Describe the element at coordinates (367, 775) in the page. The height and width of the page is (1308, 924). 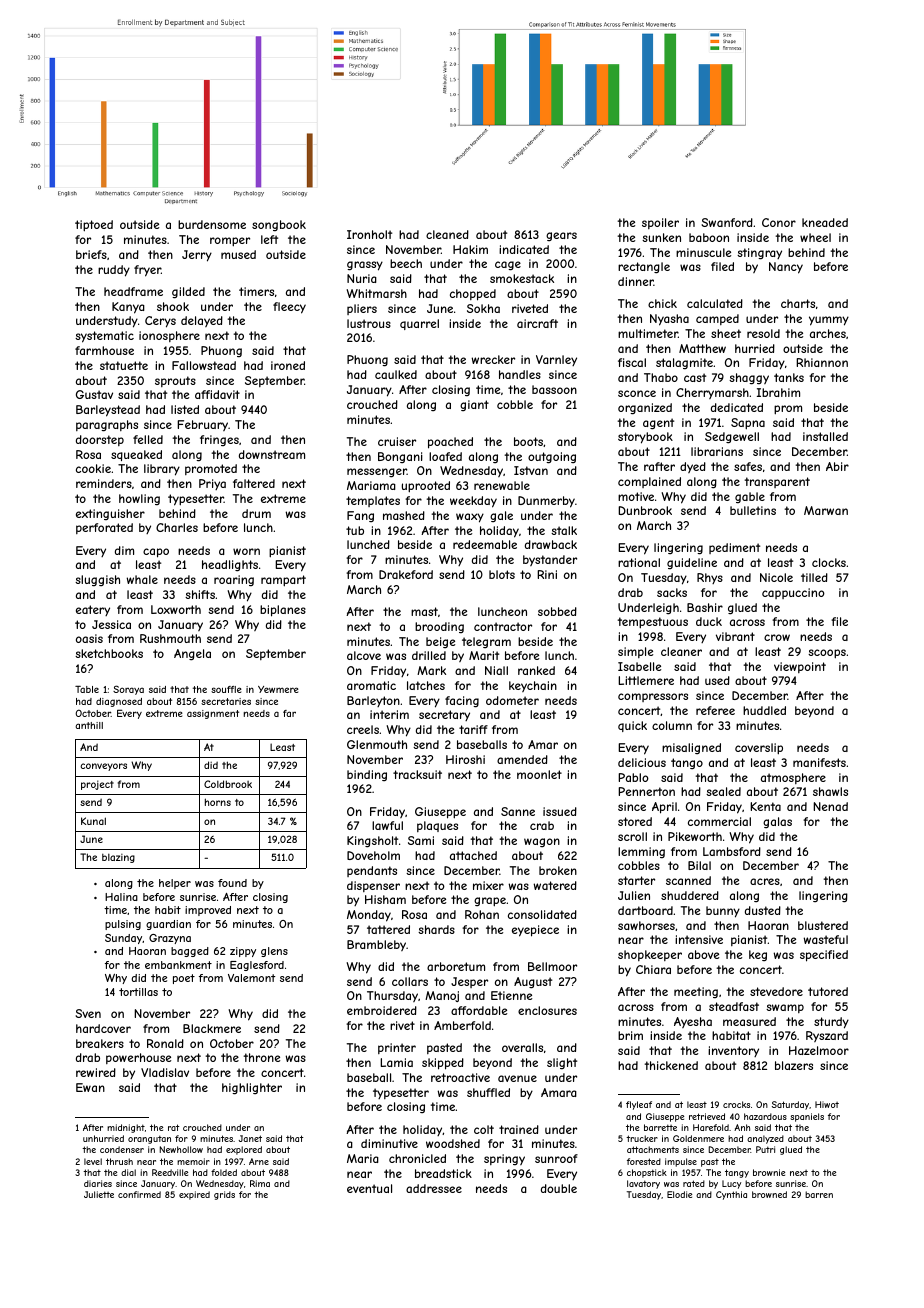
I see `binding` at that location.
